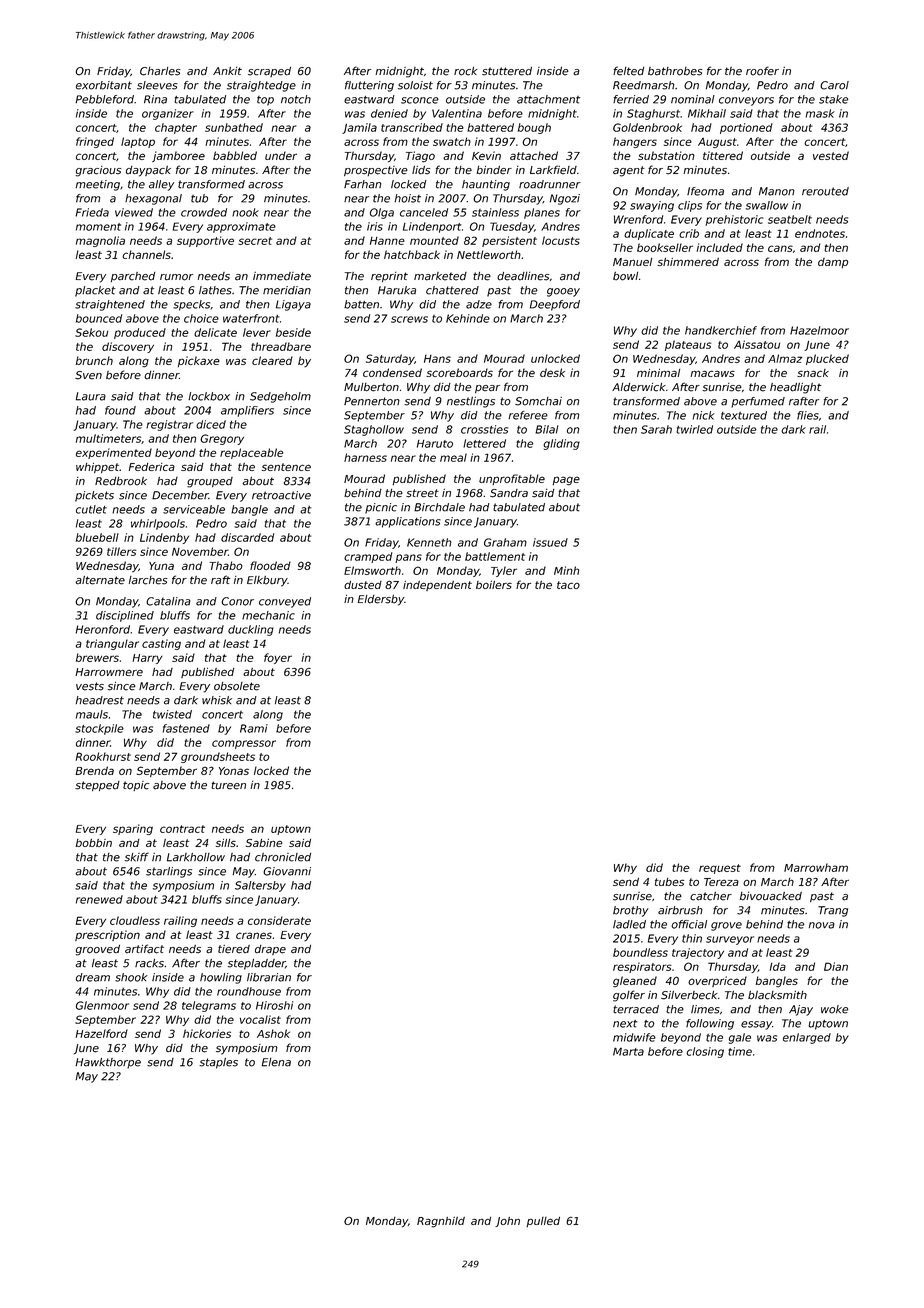 Image resolution: width=924 pixels, height=1308 pixels. Describe the element at coordinates (628, 1051) in the document. I see `Marta` at that location.
